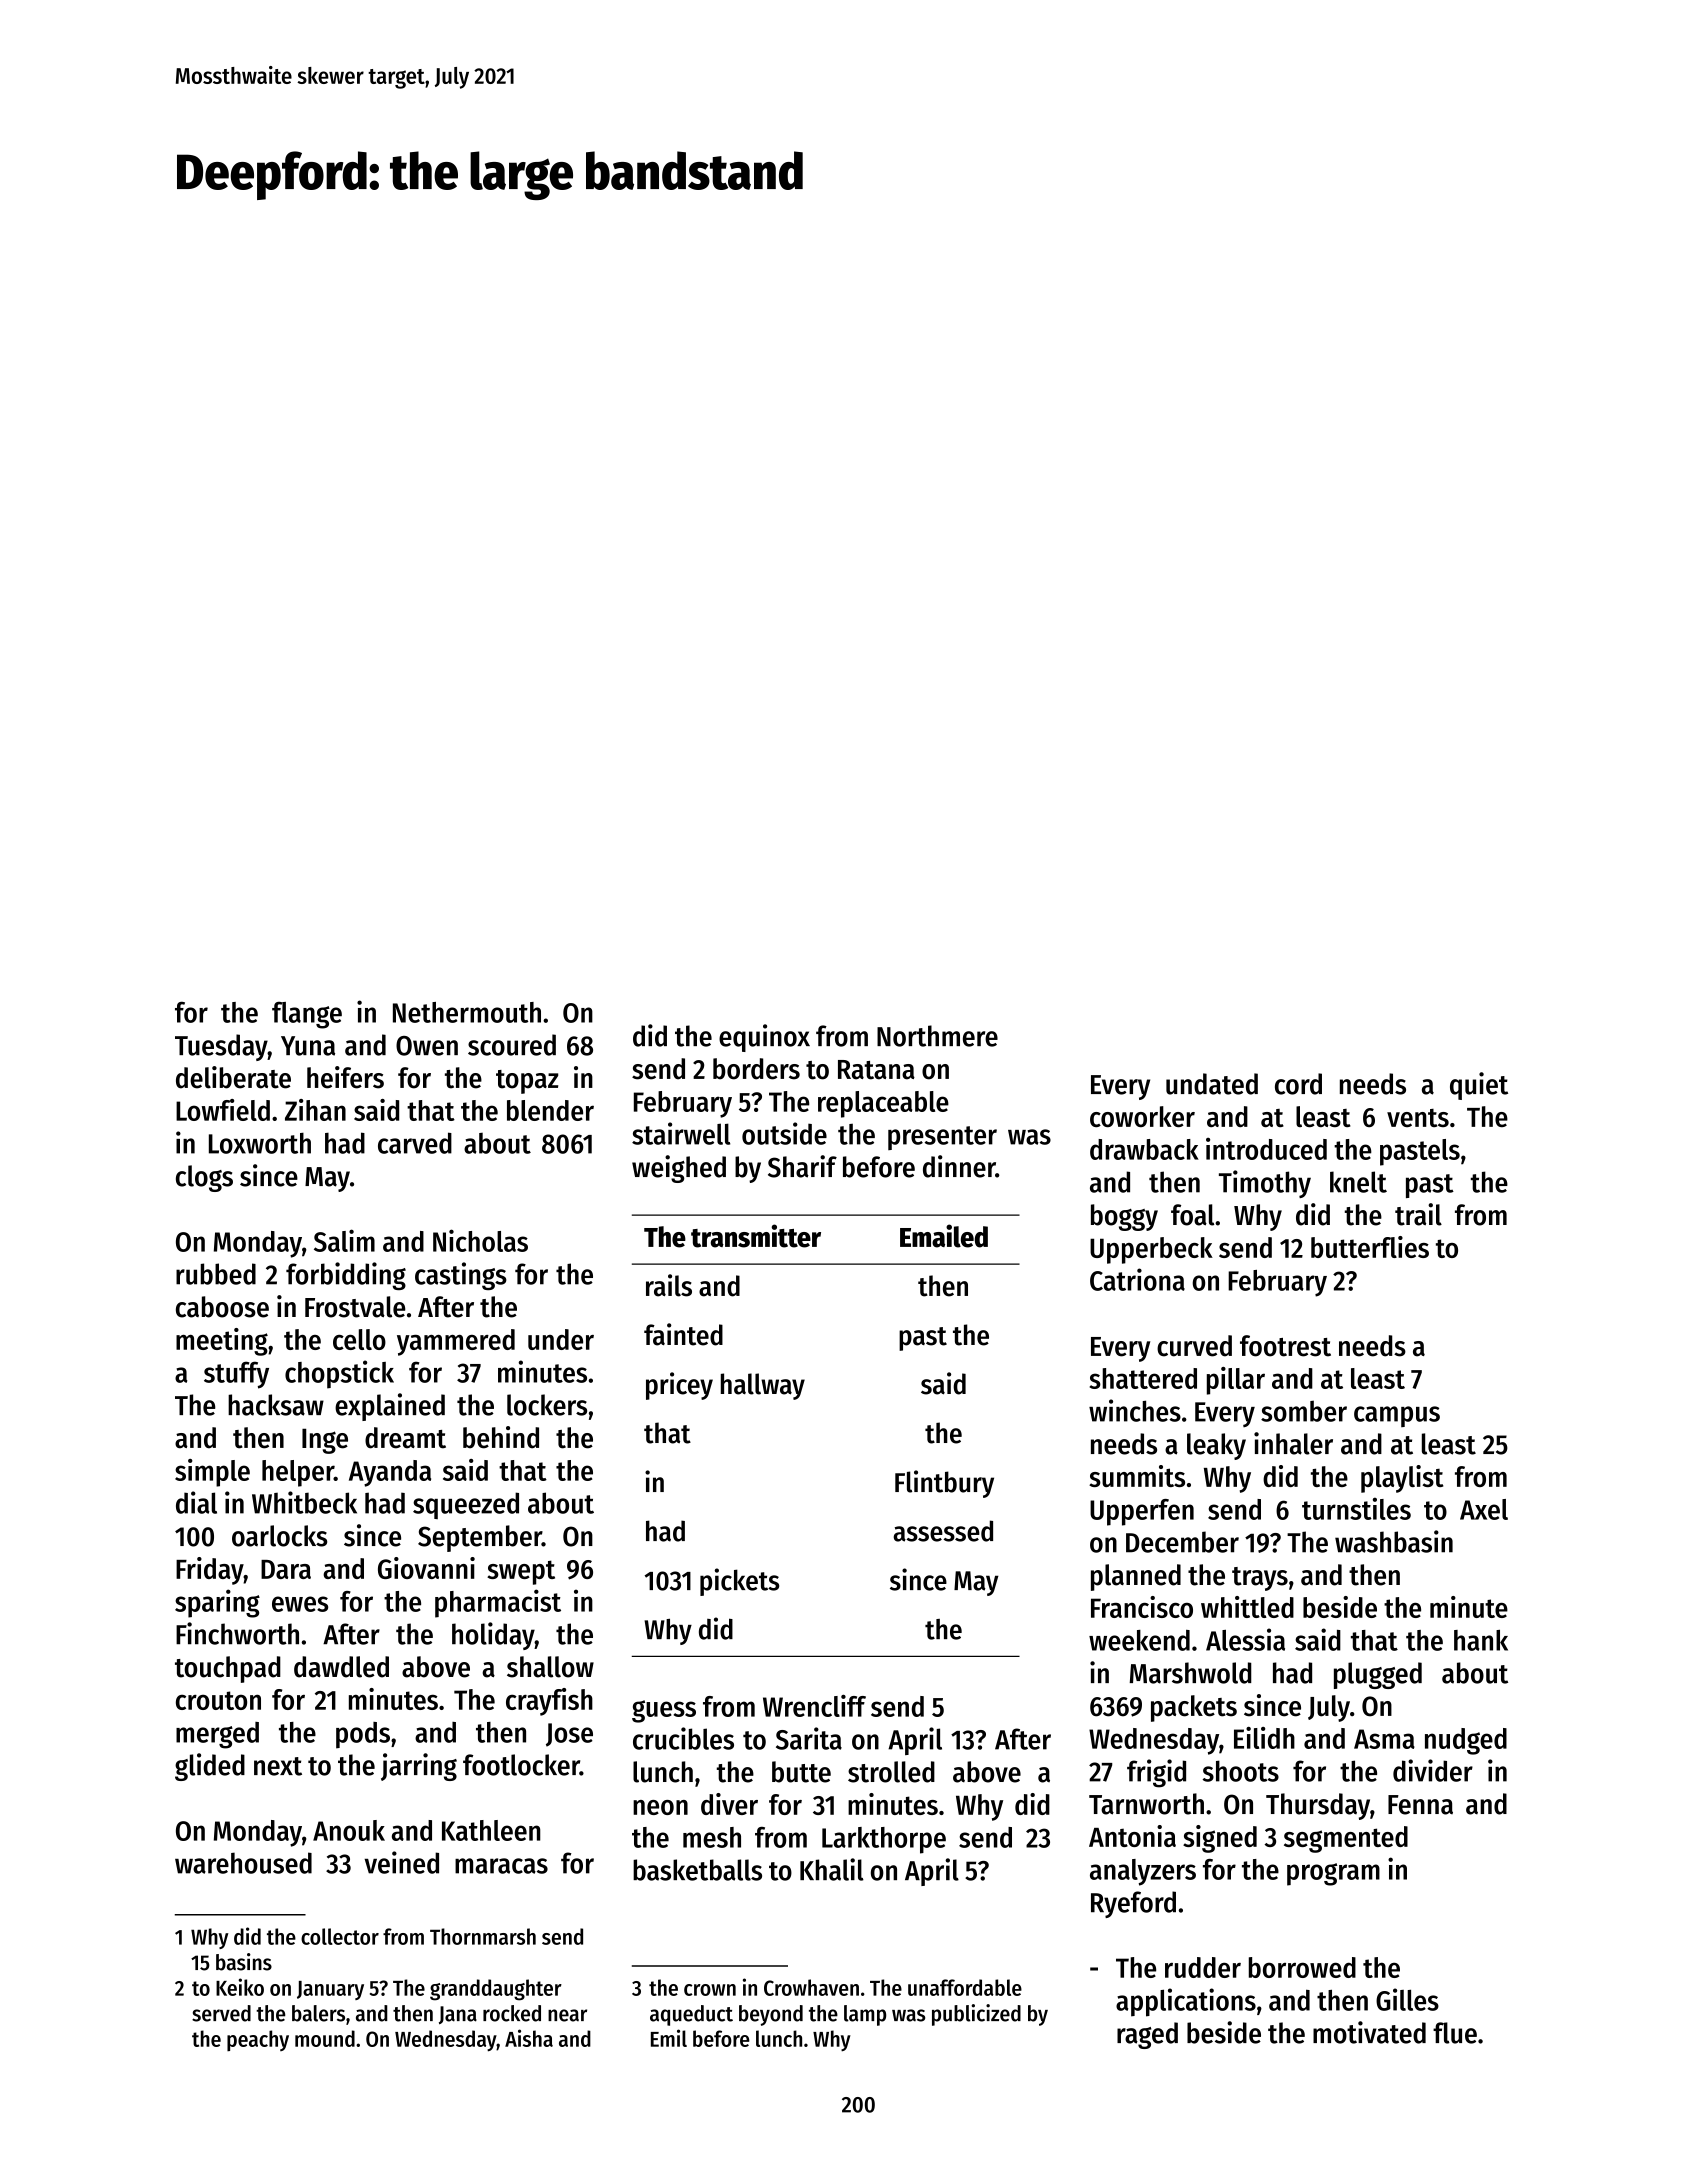 The image size is (1683, 2178). I want to click on Marshwold, so click(1190, 1673).
